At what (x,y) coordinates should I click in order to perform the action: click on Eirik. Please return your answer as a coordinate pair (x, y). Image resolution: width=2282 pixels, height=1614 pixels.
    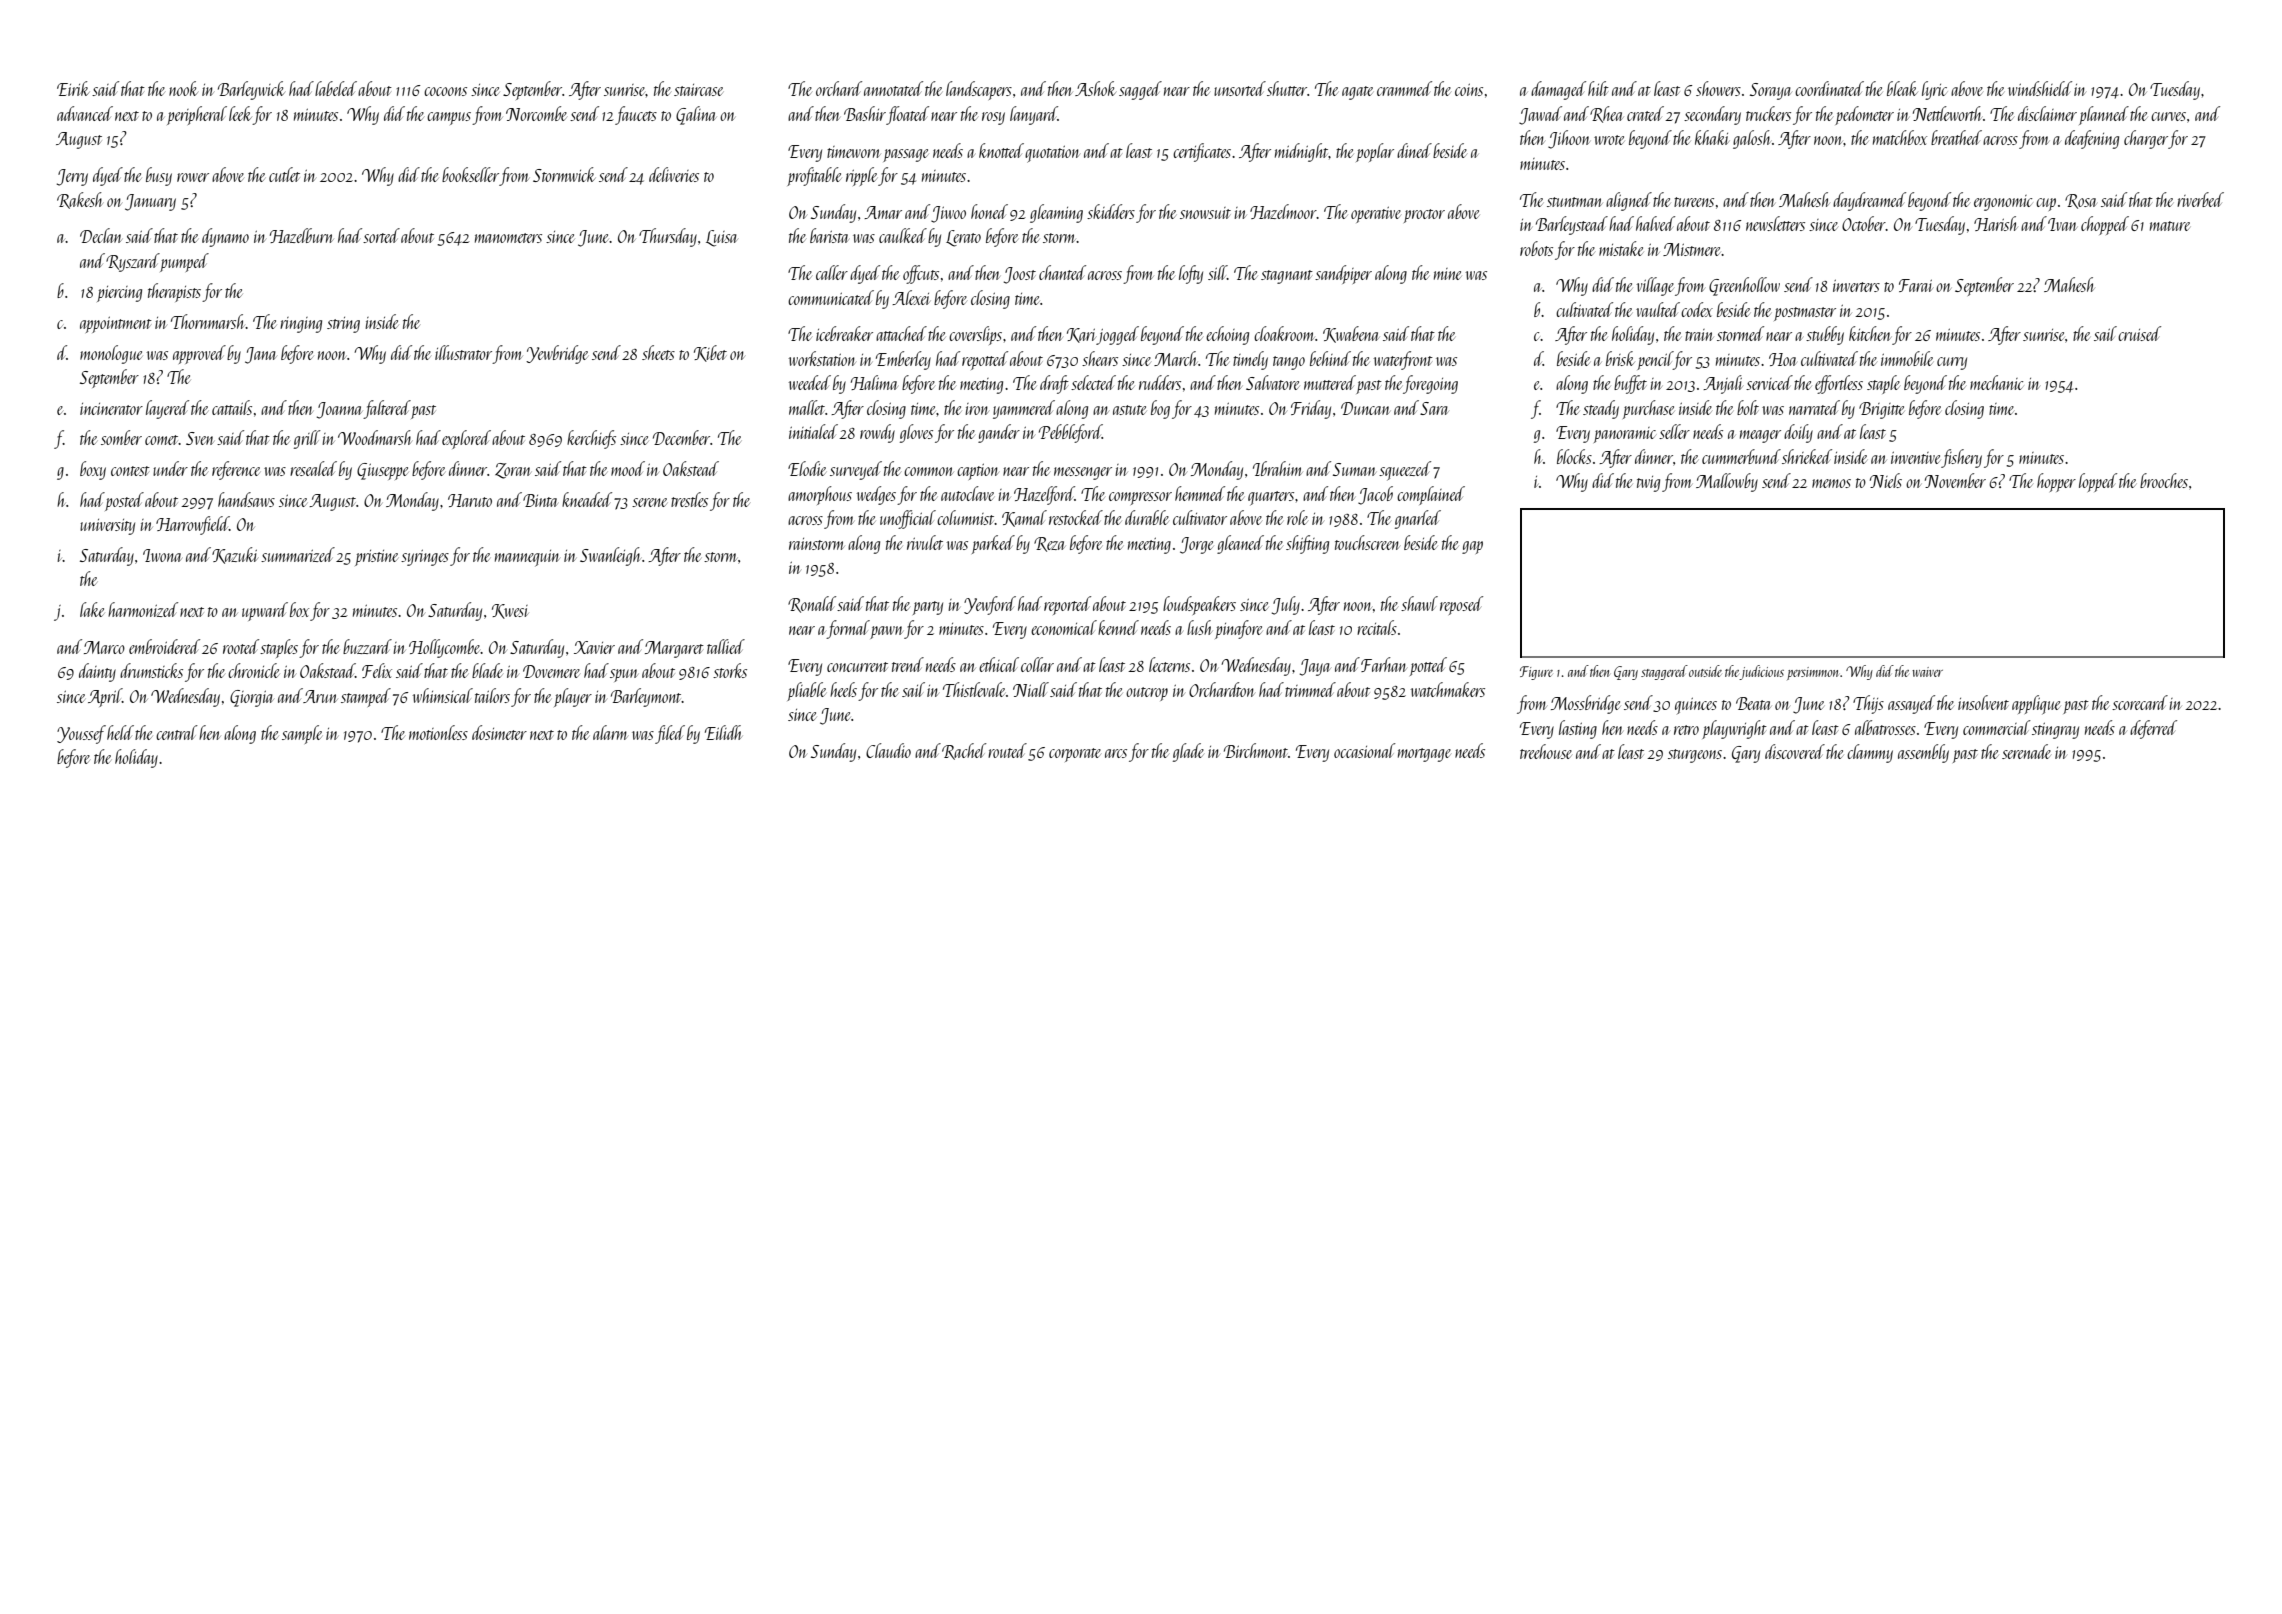
    Looking at the image, I should click on (73, 88).
